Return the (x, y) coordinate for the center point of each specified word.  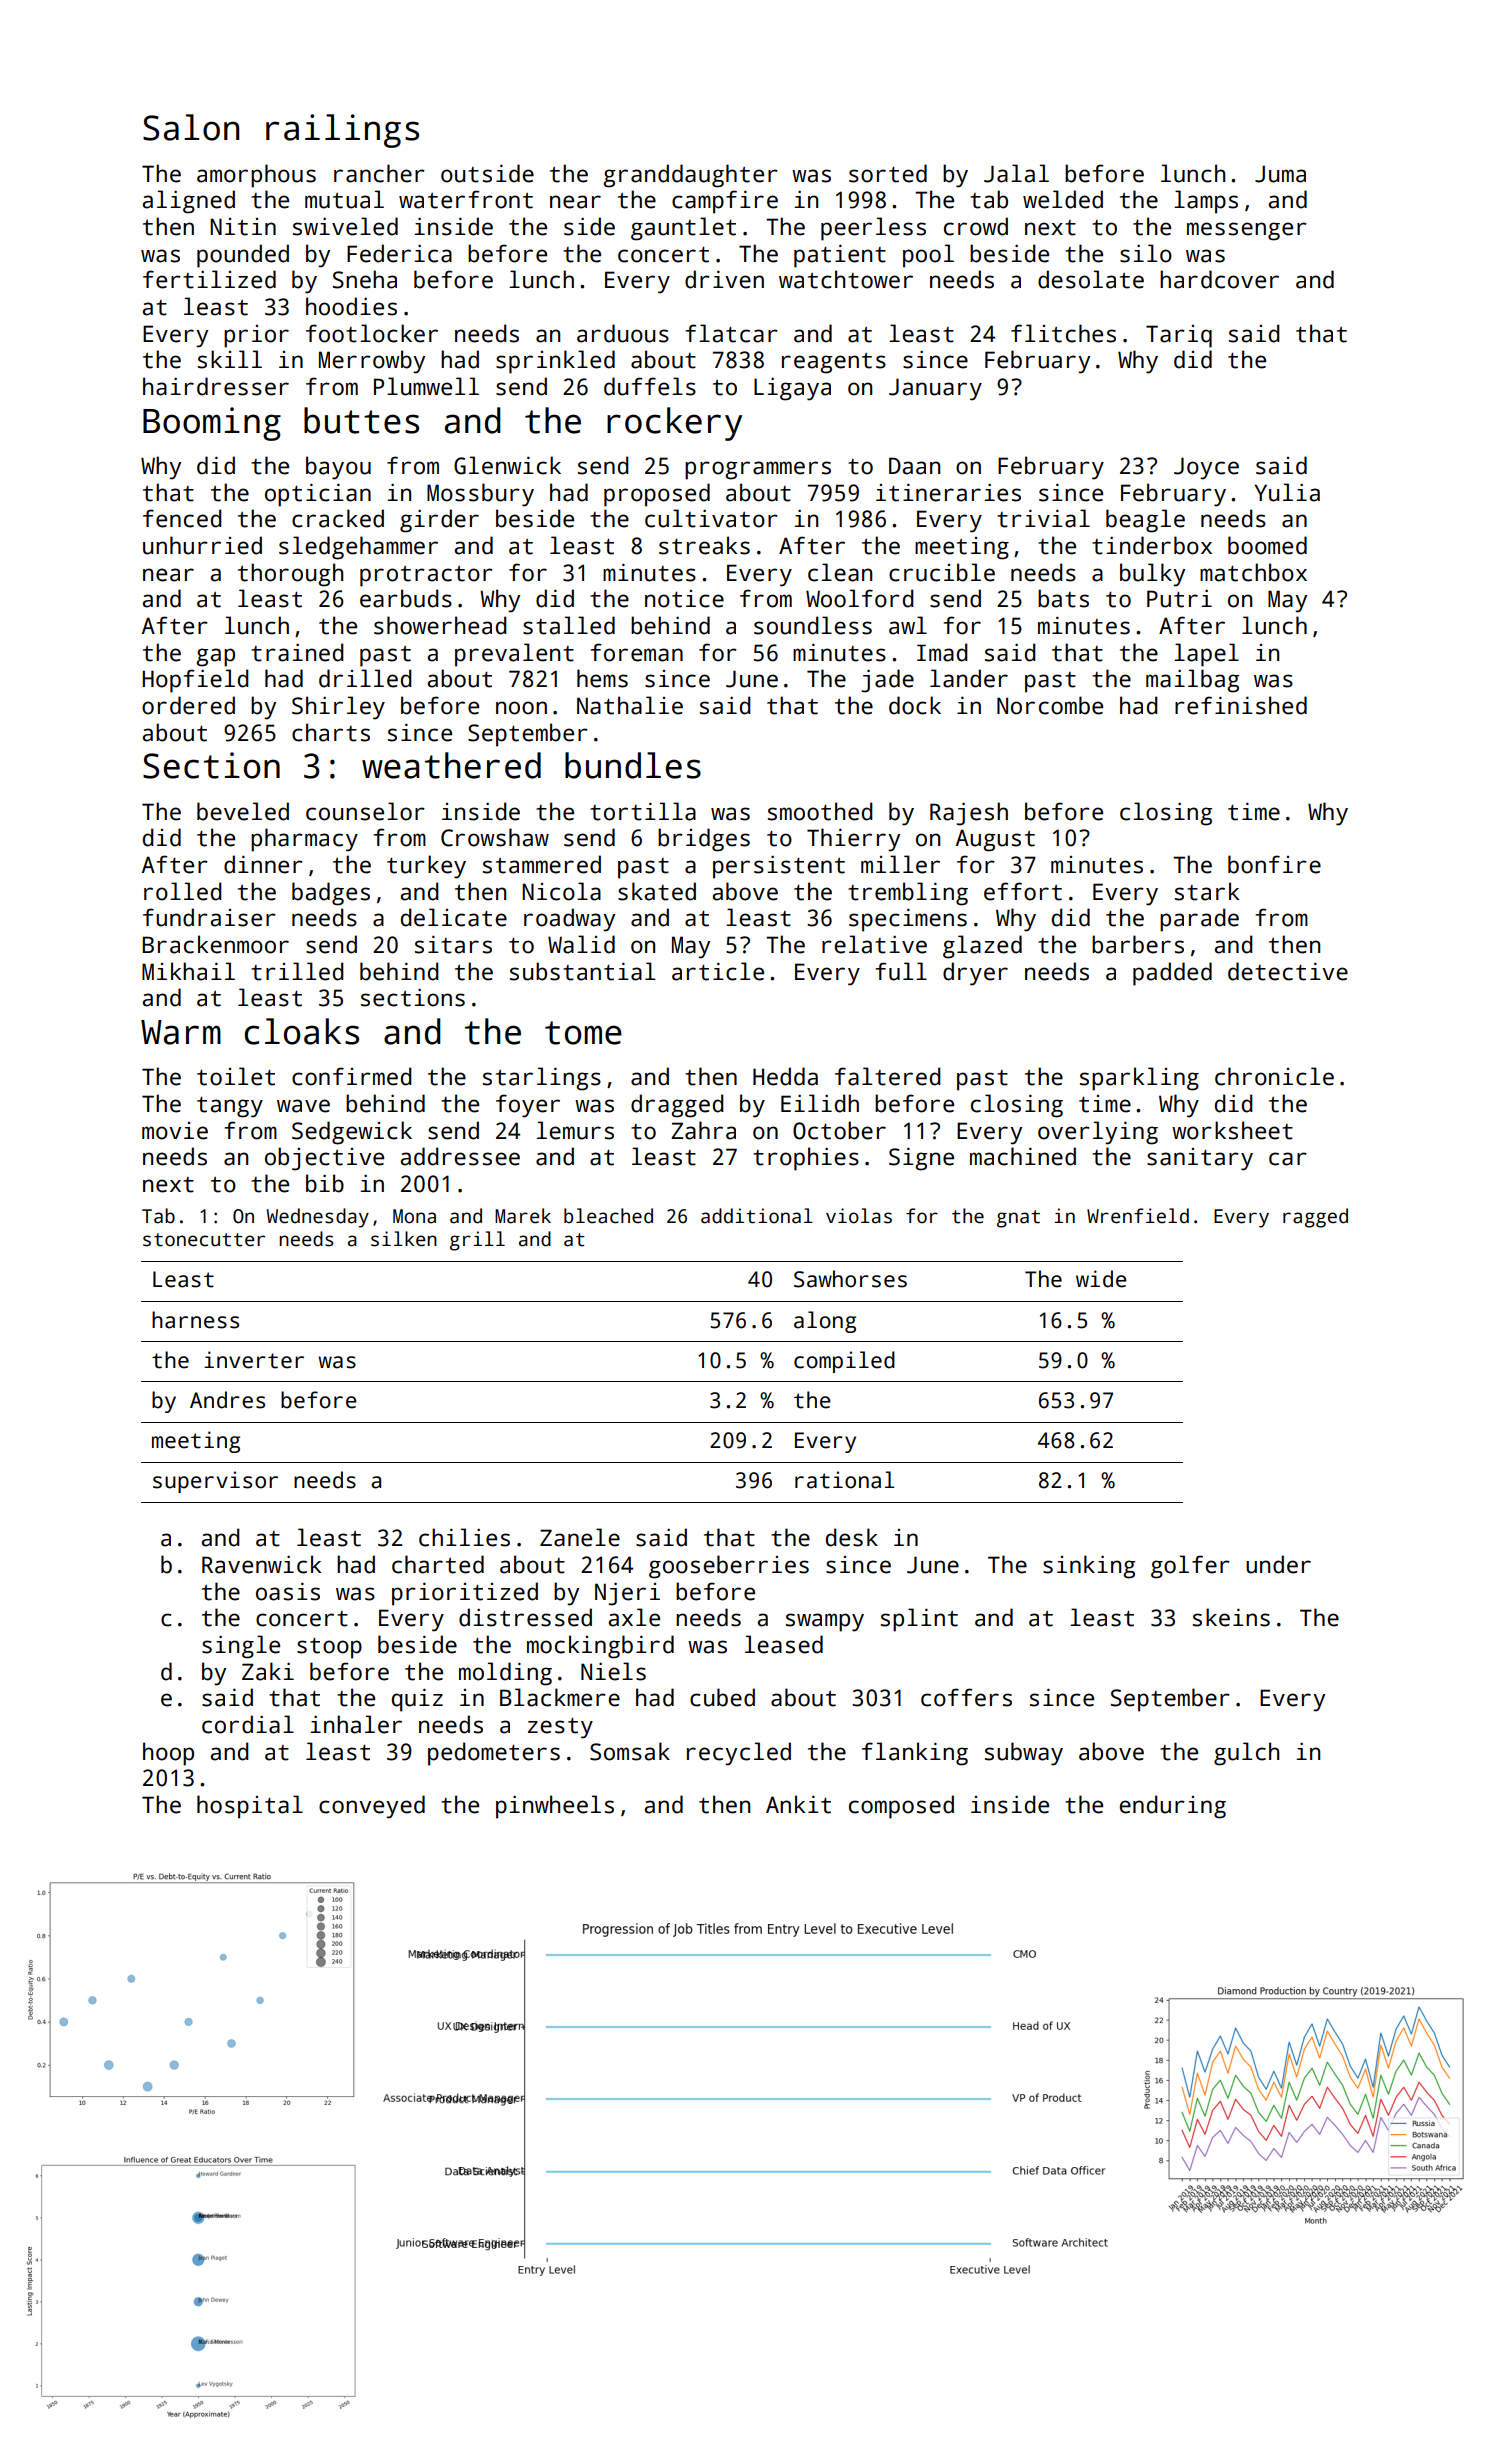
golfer (1190, 1567)
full (901, 971)
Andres (227, 1400)
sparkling (1139, 1079)
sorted (888, 173)
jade (887, 681)
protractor (426, 576)
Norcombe (1050, 705)
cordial (248, 1724)
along (825, 1322)
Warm (181, 1032)
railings (342, 131)
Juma (1280, 174)
